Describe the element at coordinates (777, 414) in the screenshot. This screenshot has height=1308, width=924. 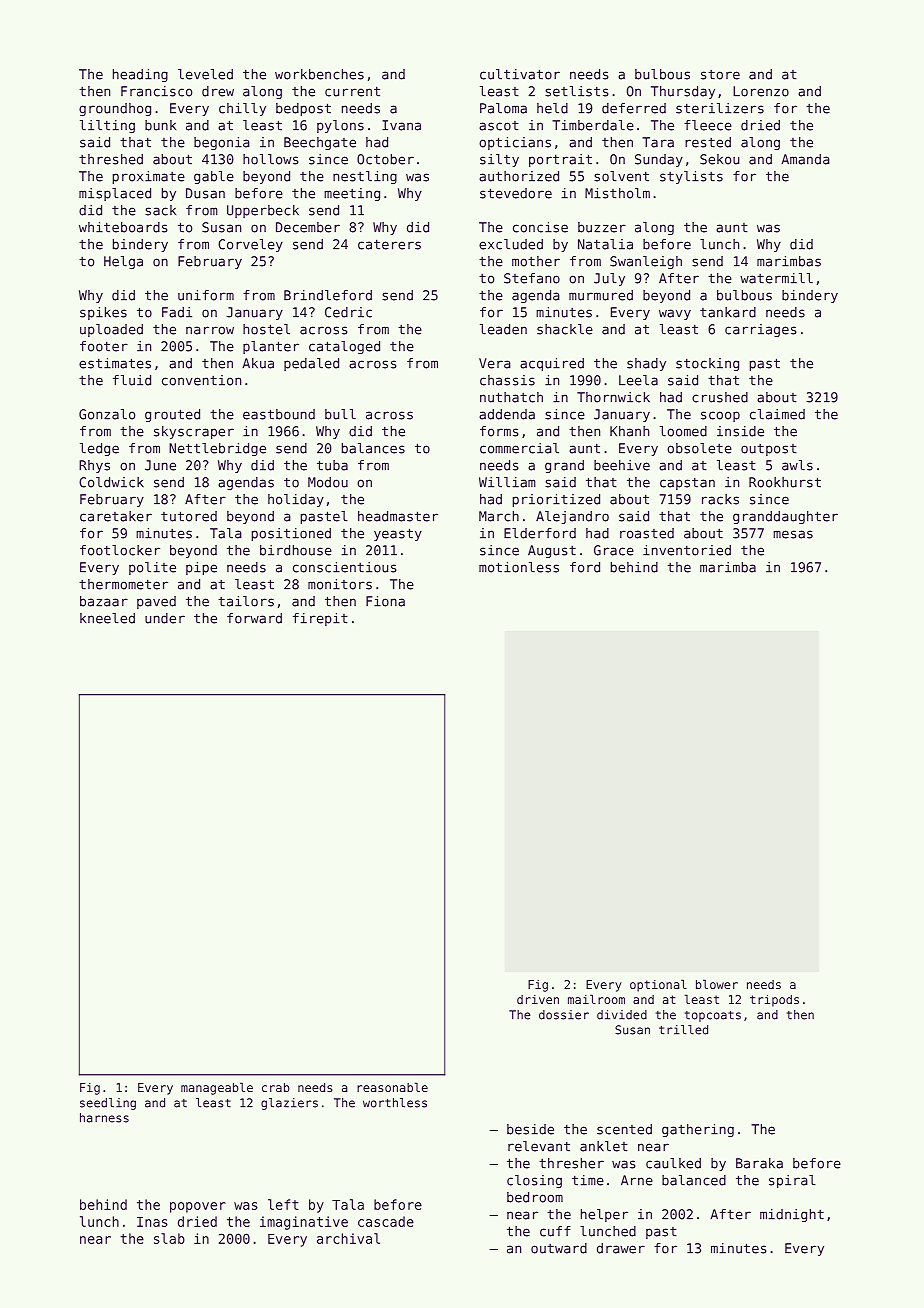
I see `claimed` at that location.
